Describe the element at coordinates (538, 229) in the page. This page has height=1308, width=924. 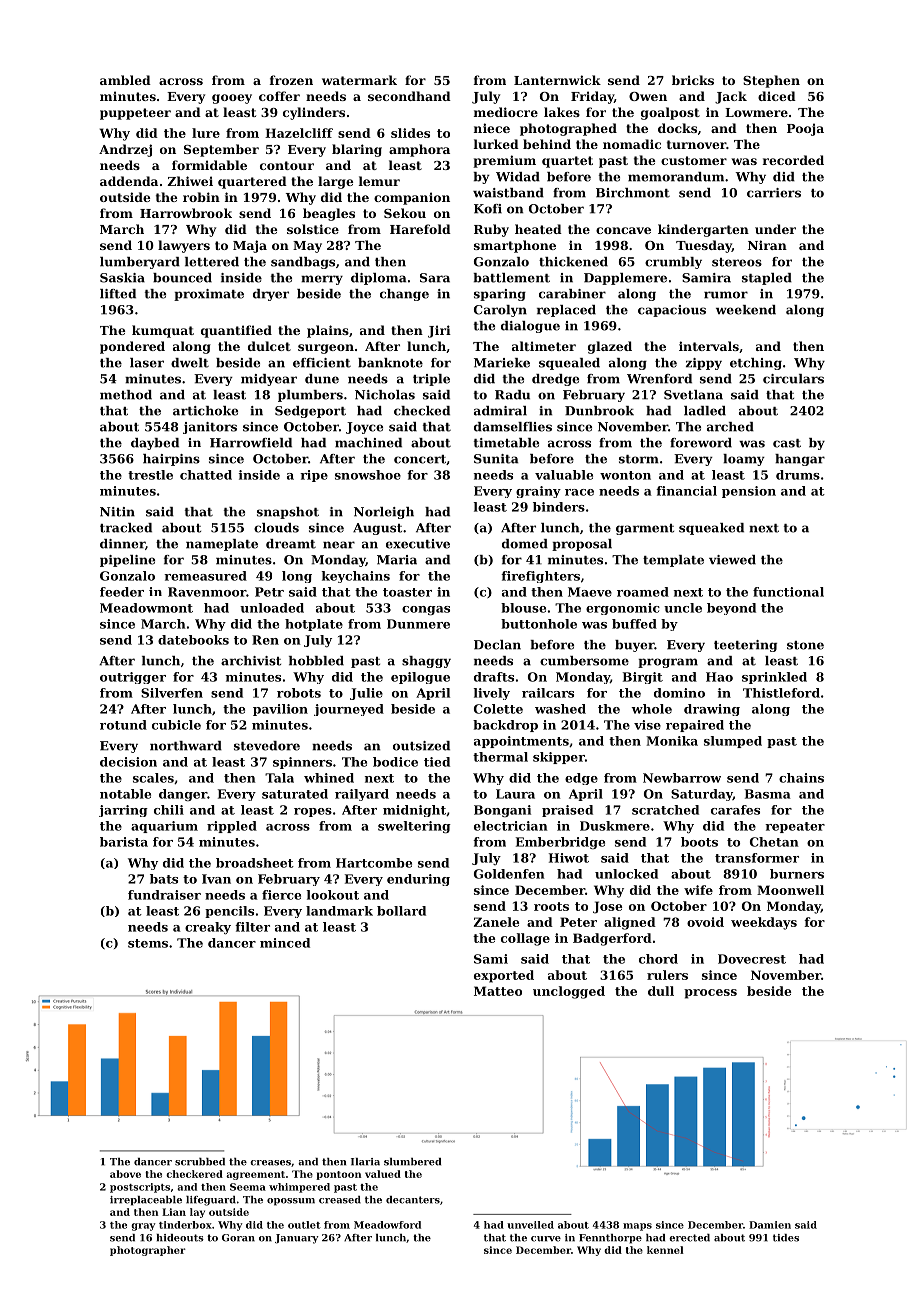
I see `heated` at that location.
